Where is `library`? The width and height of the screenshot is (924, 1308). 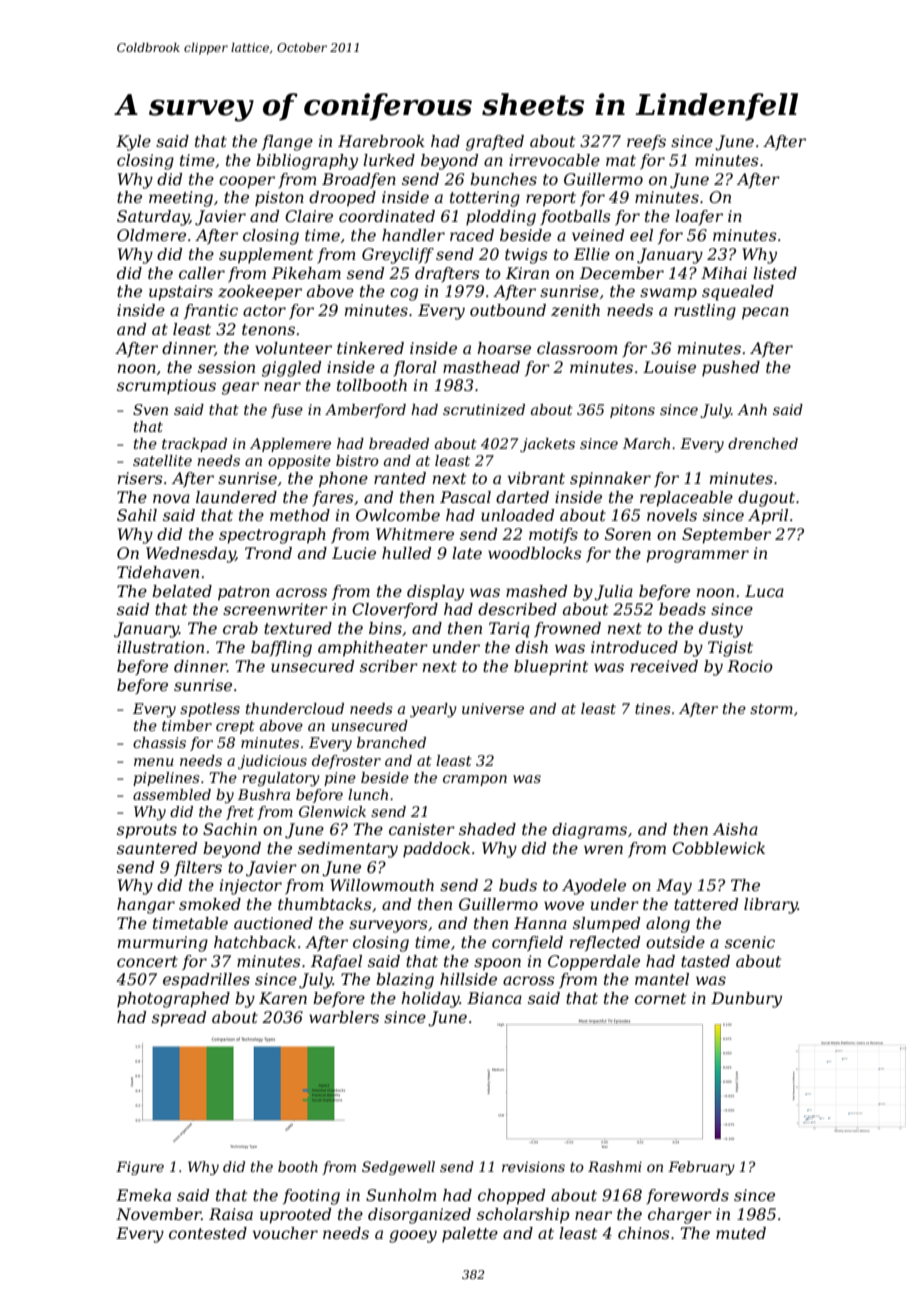
library is located at coordinates (771, 906).
